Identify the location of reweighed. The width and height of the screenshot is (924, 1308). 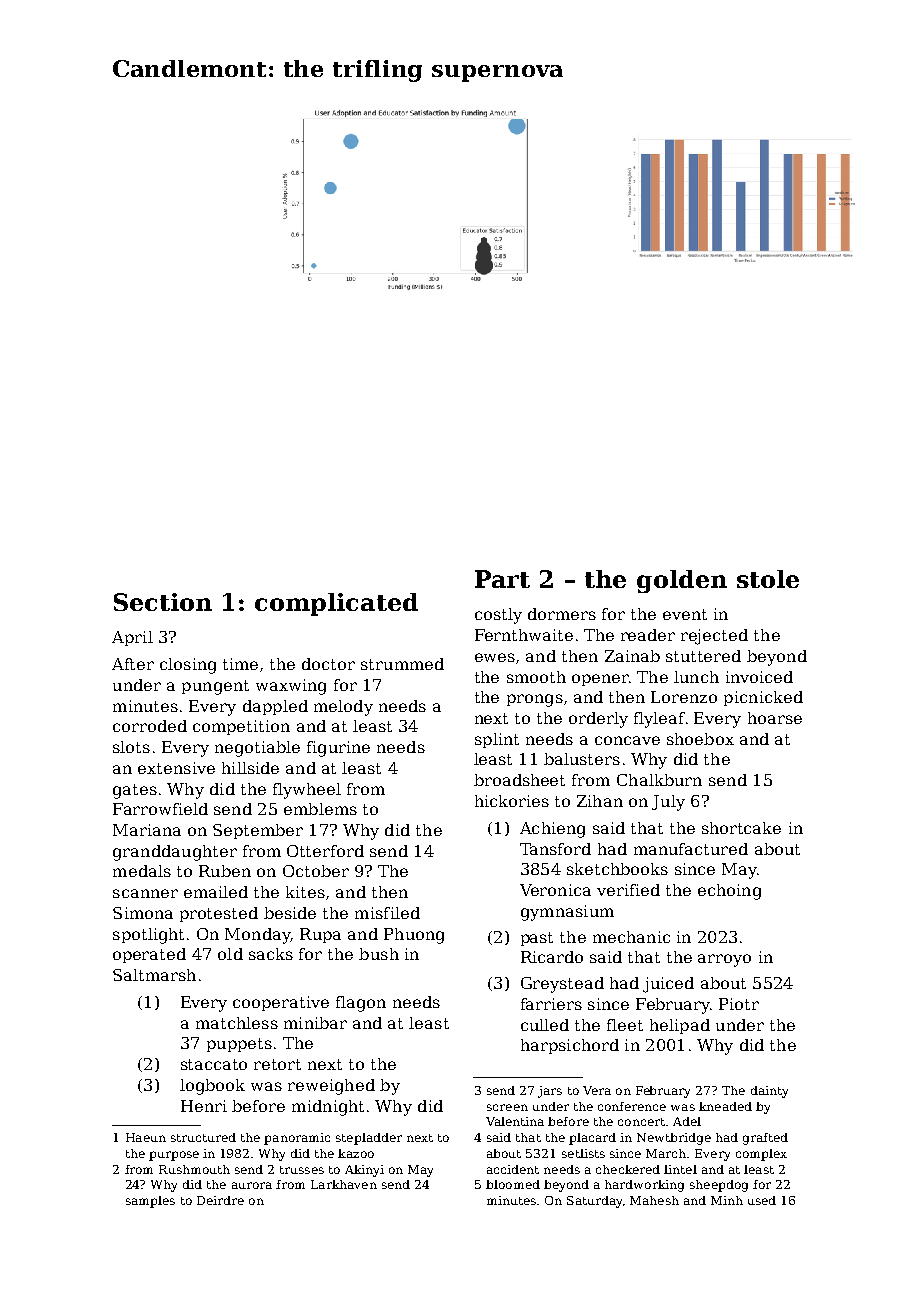
(331, 1087).
